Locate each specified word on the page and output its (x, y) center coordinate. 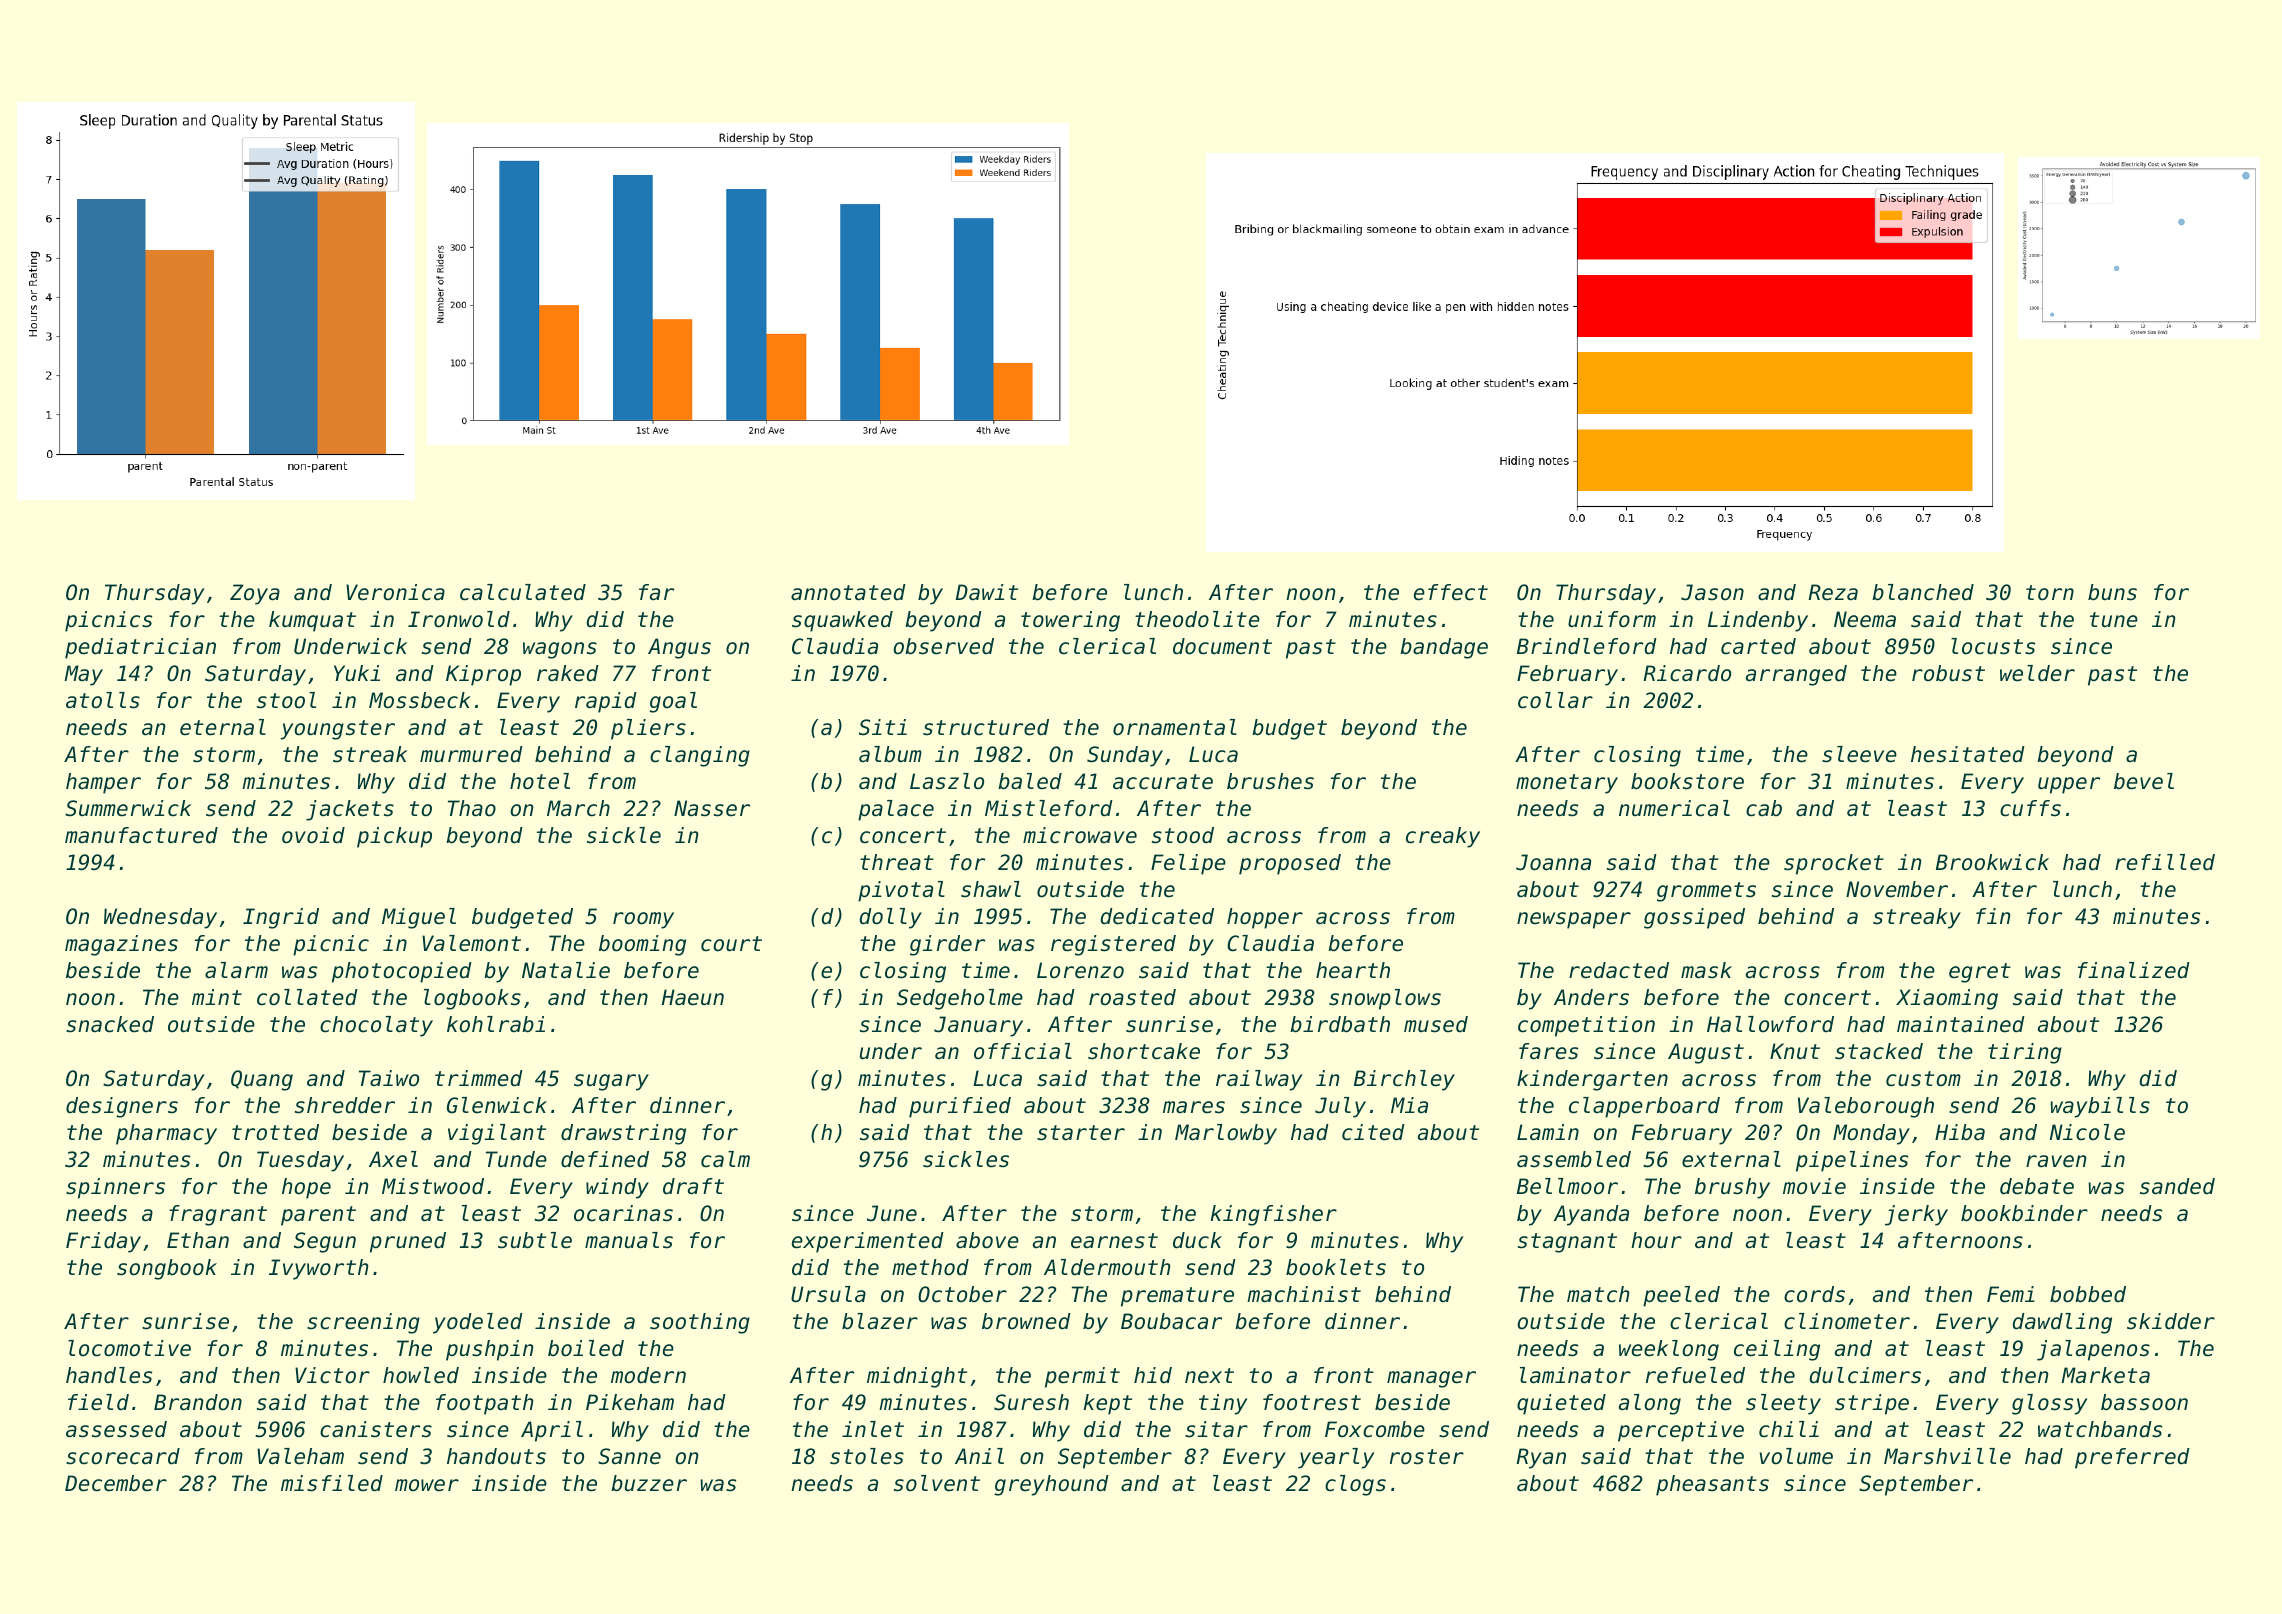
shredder (345, 1105)
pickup (394, 837)
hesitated (1968, 754)
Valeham (300, 1456)
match (1598, 1294)
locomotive (129, 1348)
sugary (611, 1082)
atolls (103, 700)
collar (1555, 700)
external (1731, 1159)
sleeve (1859, 754)
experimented (868, 1242)
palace (896, 810)
